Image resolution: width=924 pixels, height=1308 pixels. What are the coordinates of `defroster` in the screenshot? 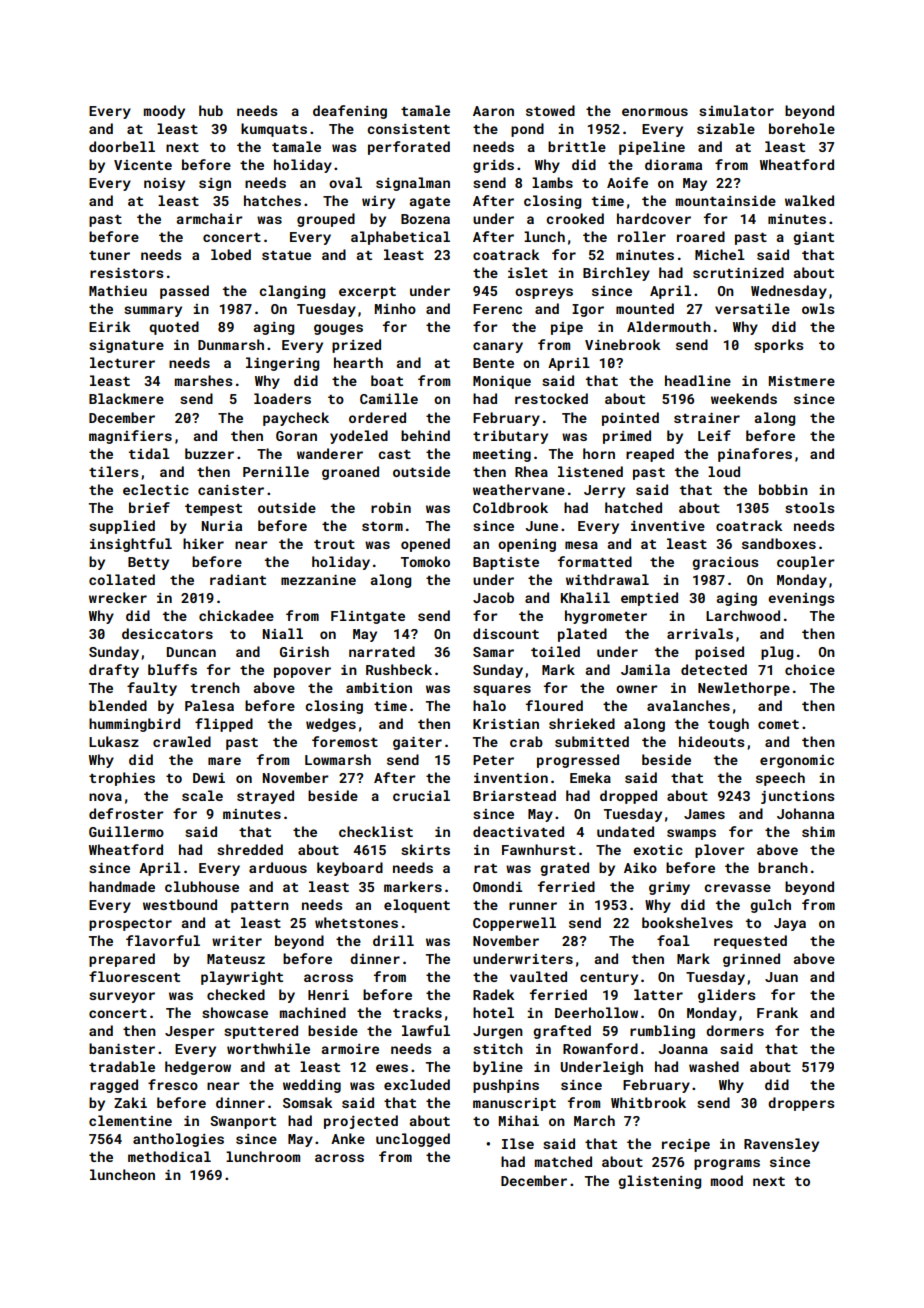 It's located at (126, 813).
